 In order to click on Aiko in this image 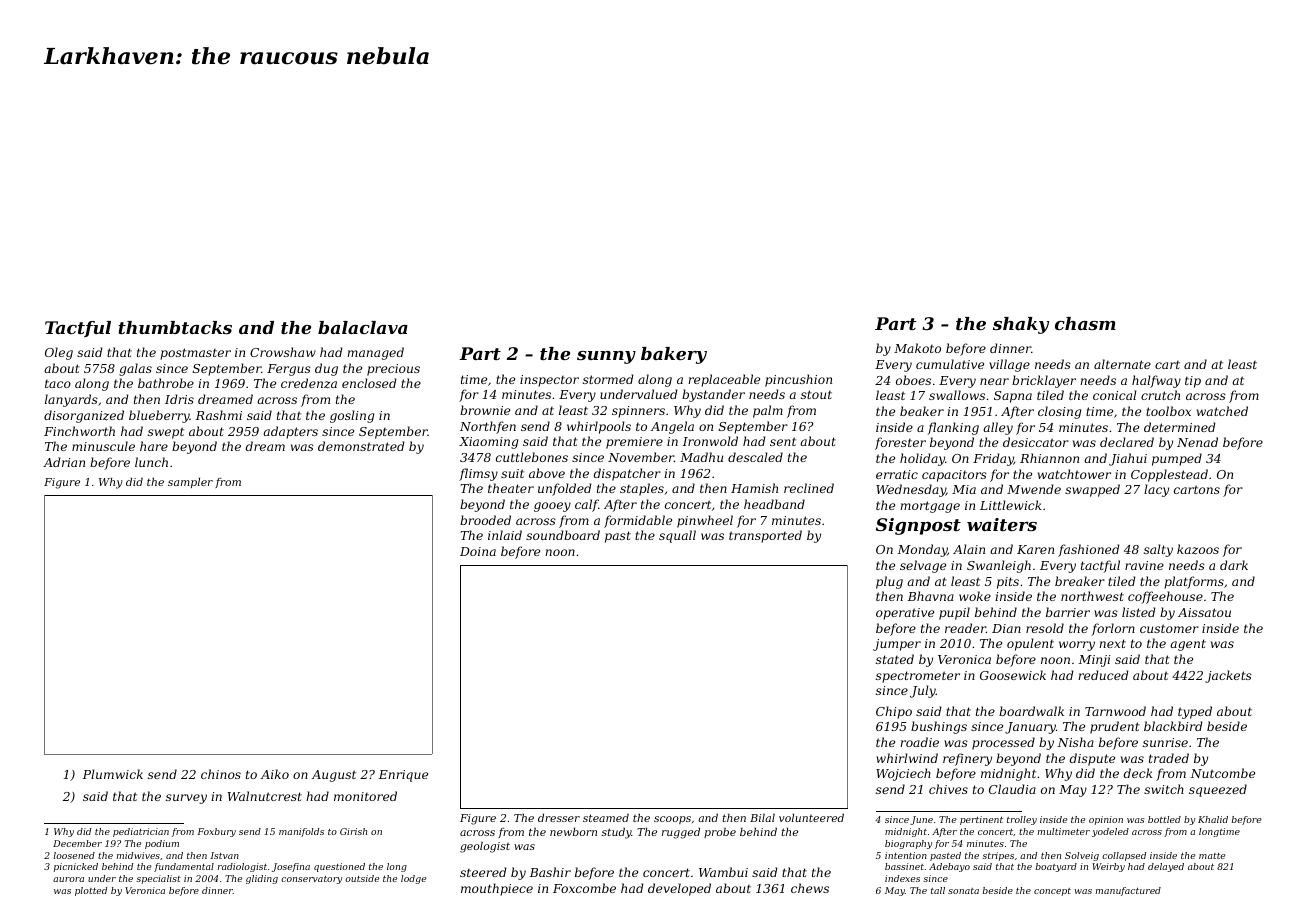, I will do `click(274, 774)`.
